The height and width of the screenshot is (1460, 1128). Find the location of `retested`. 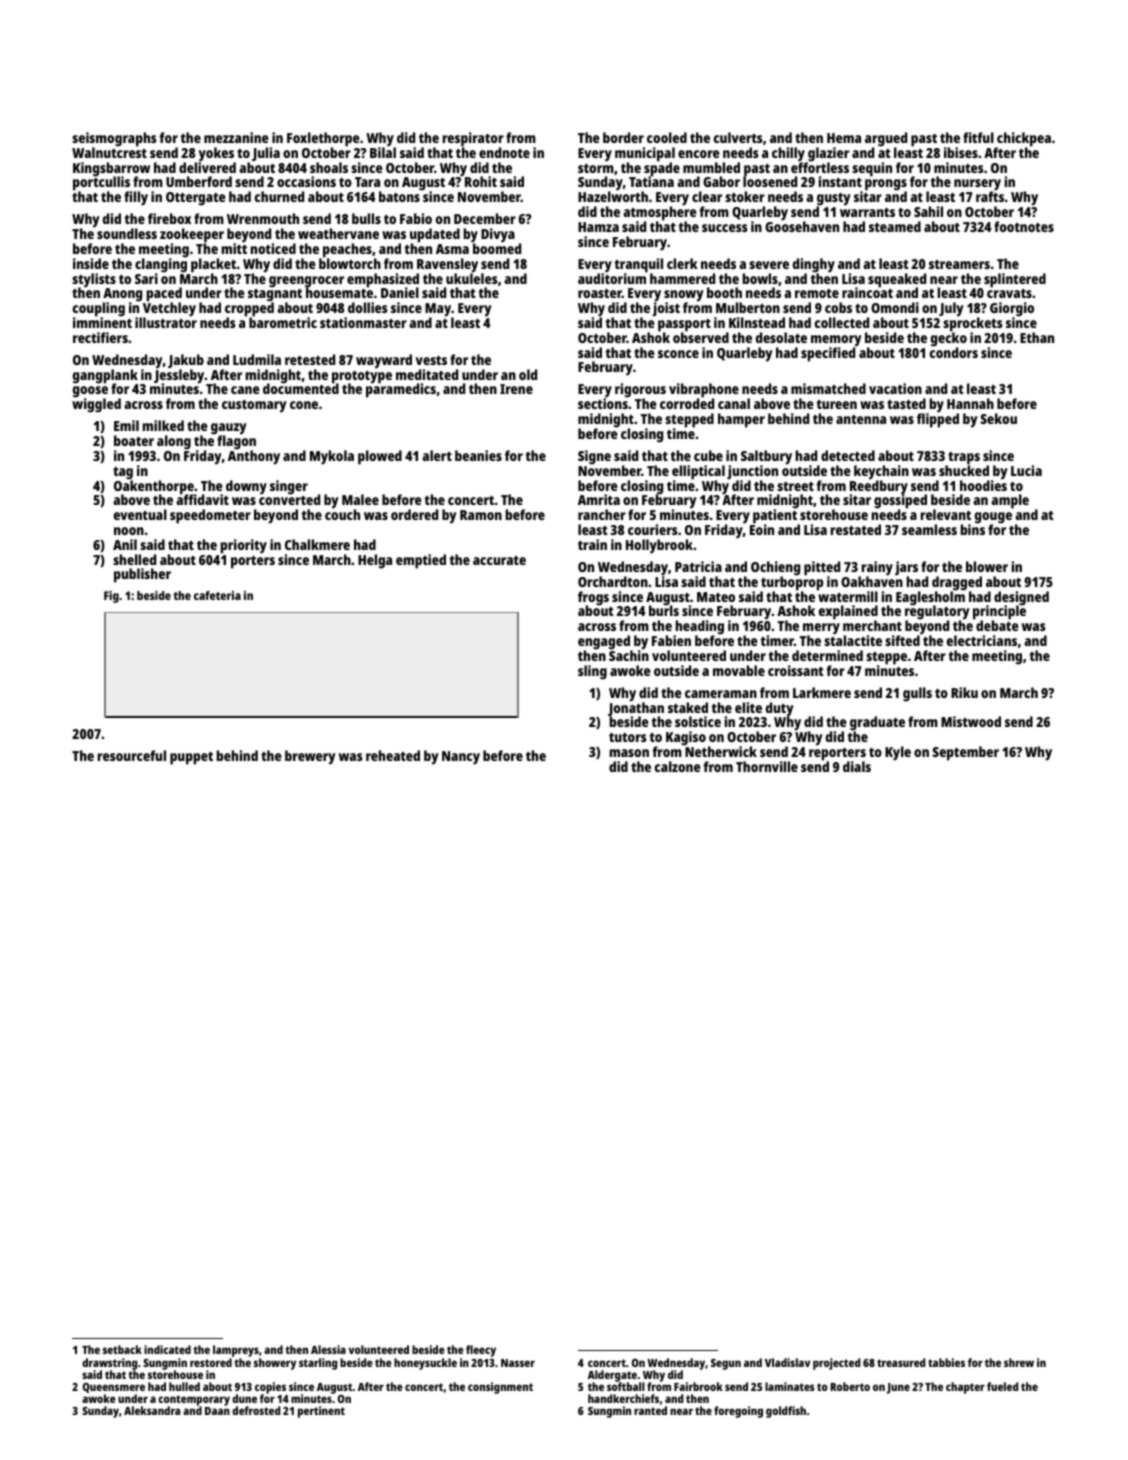

retested is located at coordinates (310, 359).
